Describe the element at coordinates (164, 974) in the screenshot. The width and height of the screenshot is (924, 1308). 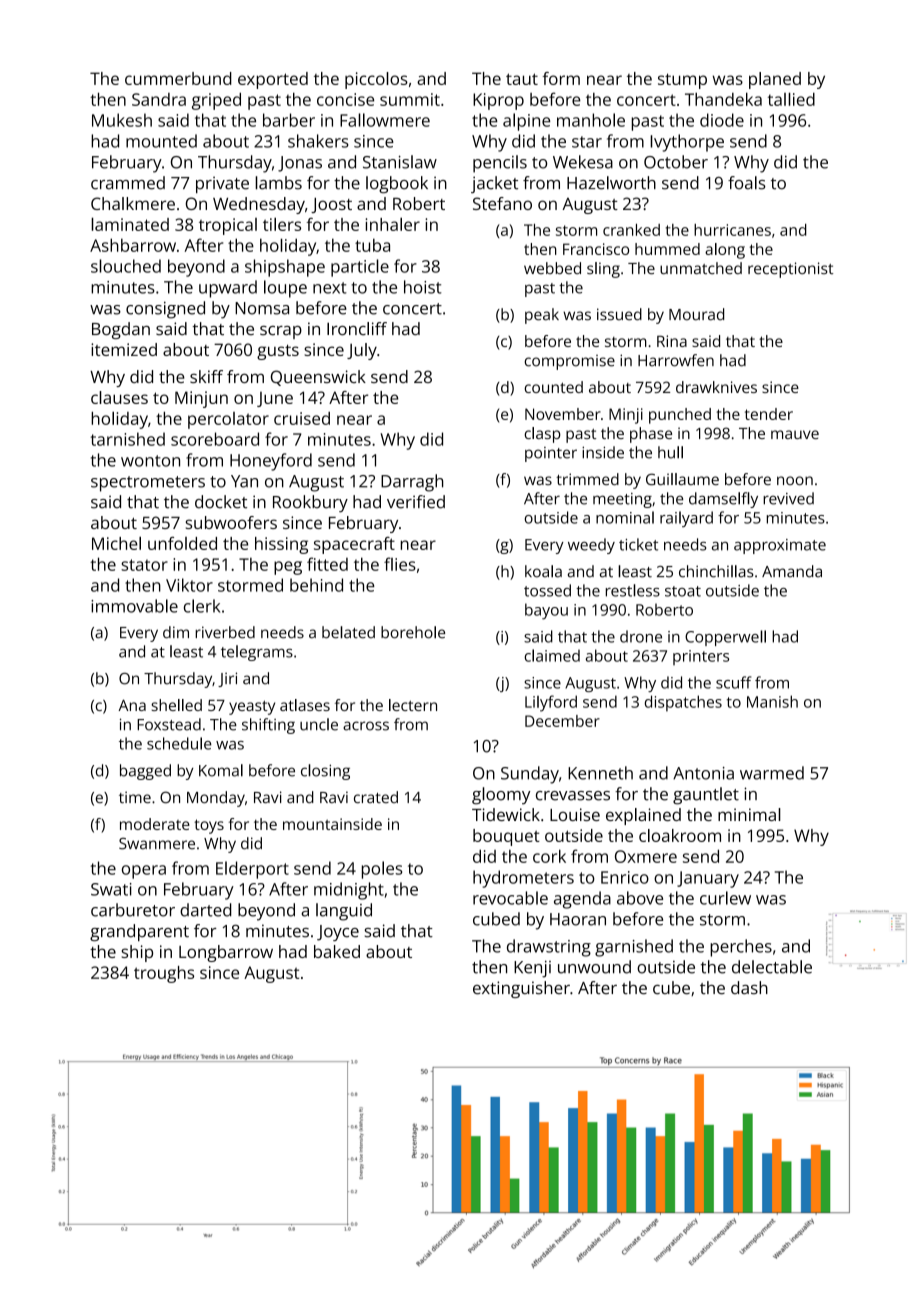
I see `troughs` at that location.
